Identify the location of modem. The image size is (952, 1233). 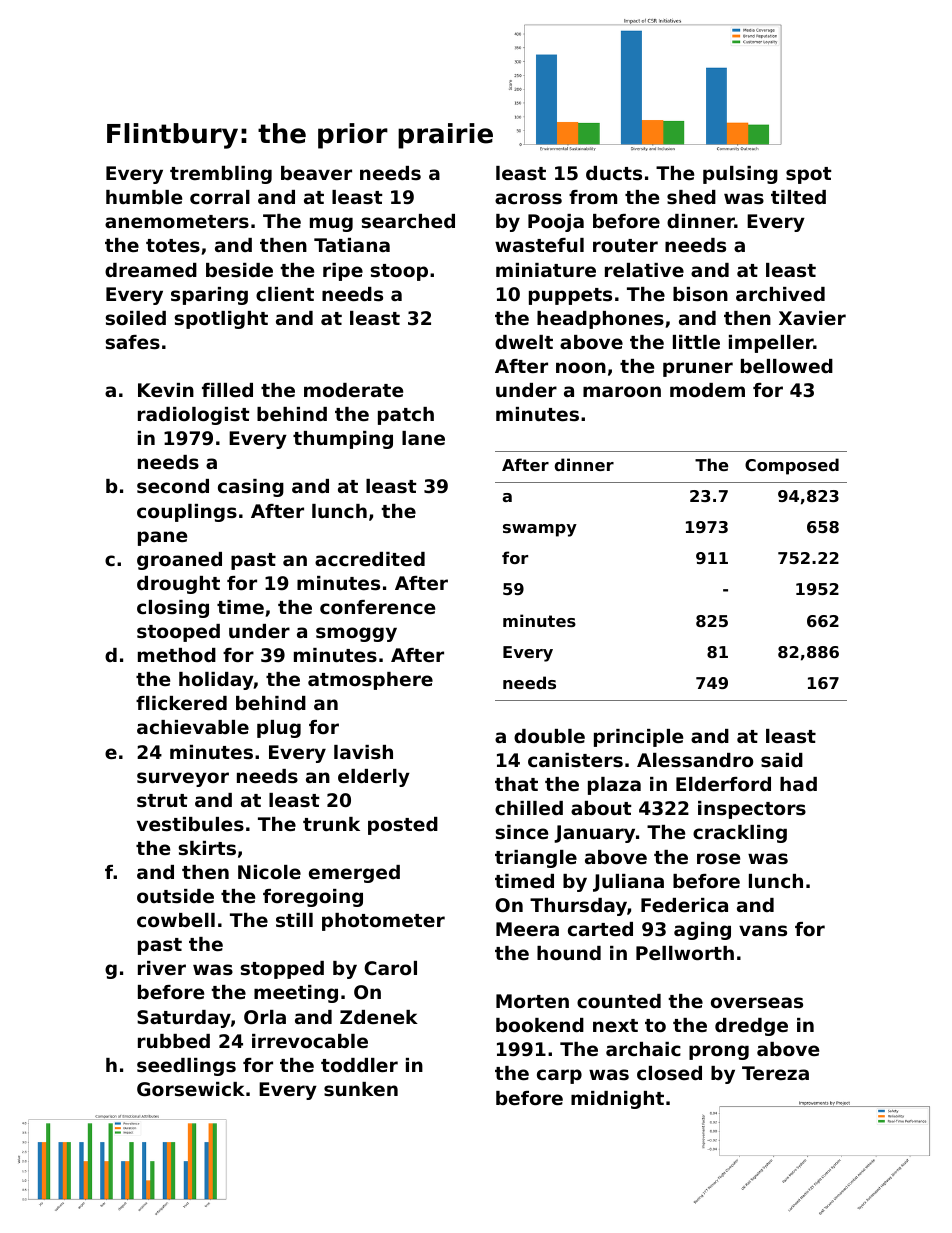
(707, 390).
